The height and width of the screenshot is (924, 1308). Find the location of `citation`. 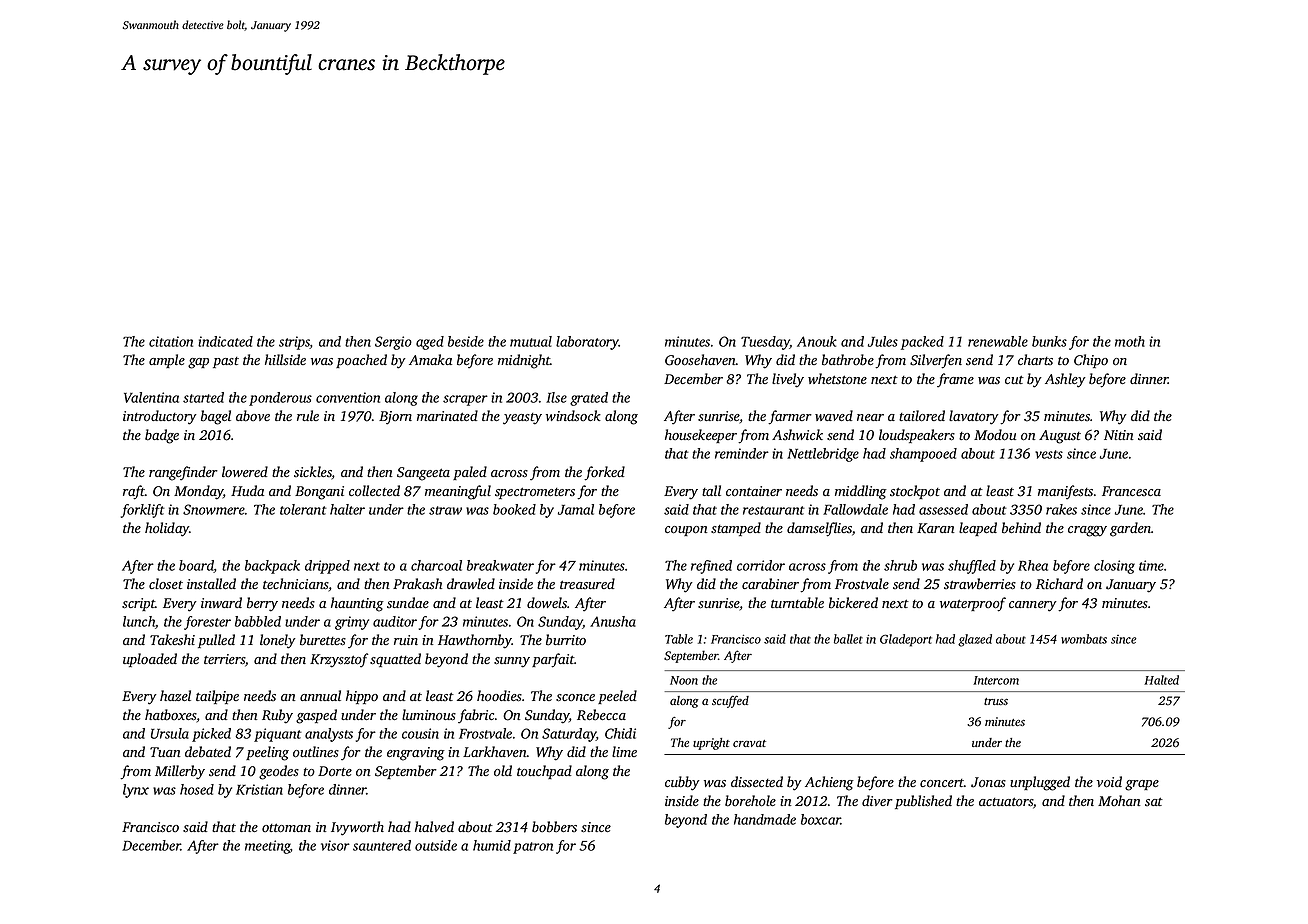

citation is located at coordinates (171, 341).
